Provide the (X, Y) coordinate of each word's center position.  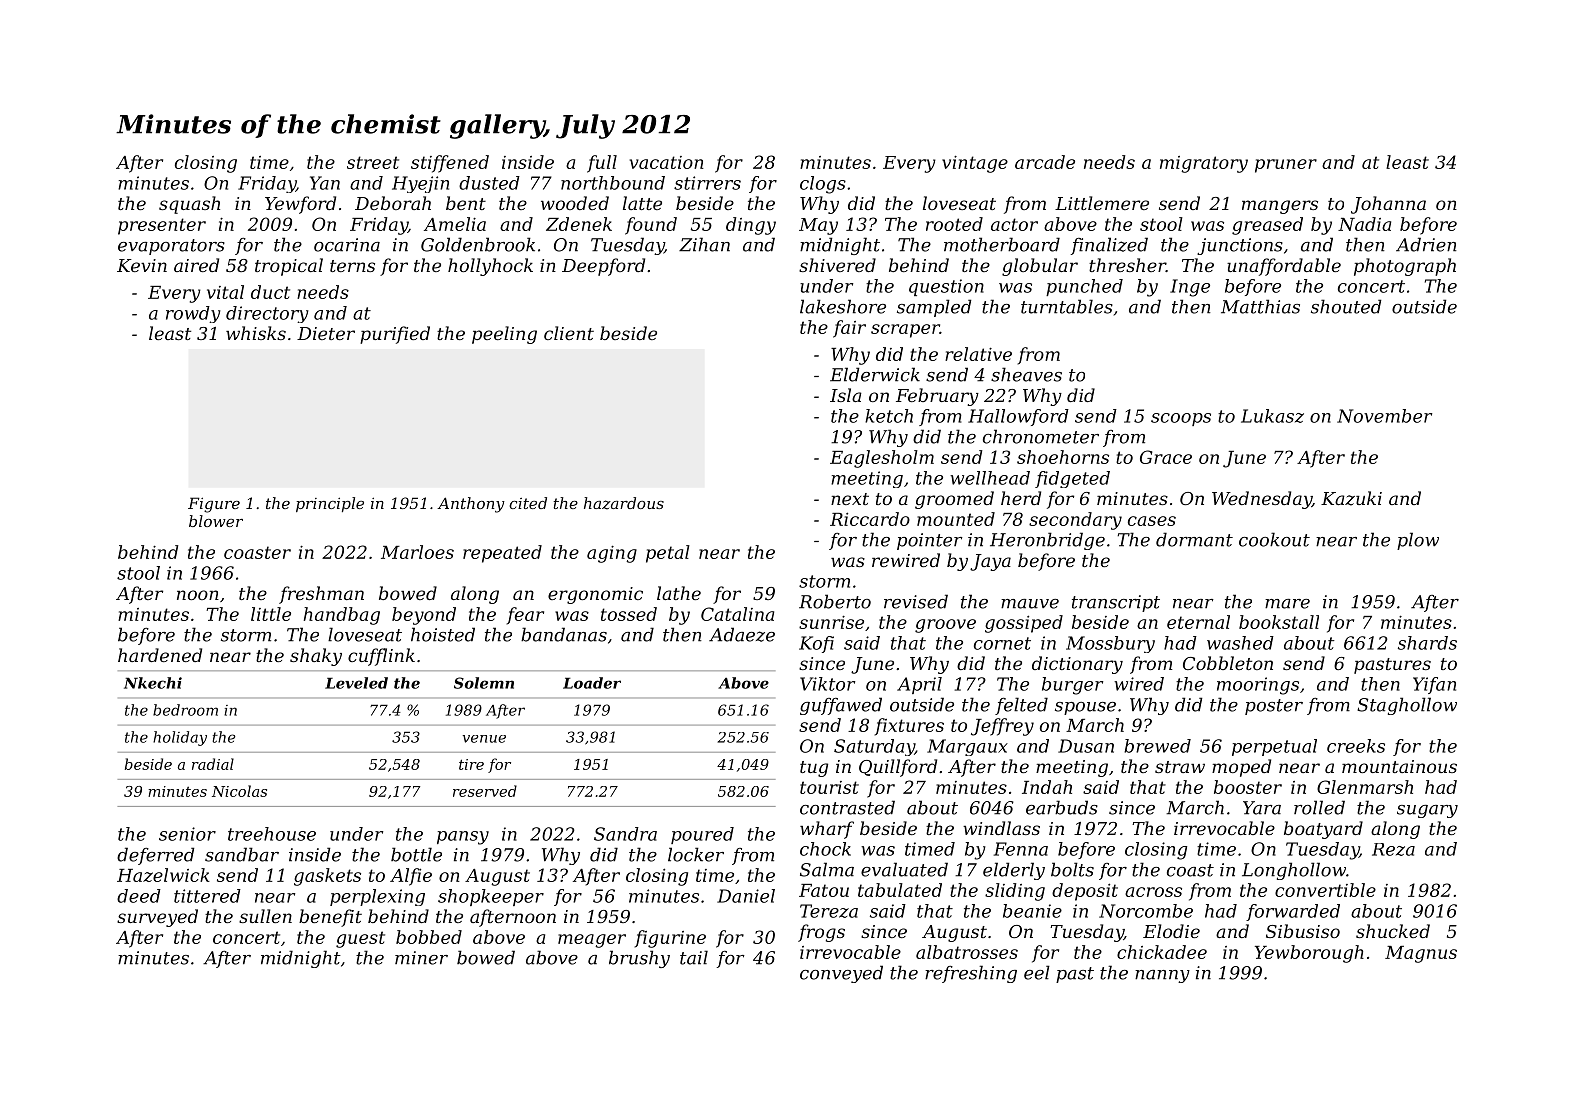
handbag (342, 616)
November (1384, 416)
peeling (504, 335)
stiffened (450, 164)
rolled (1319, 807)
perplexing (377, 897)
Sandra (625, 834)
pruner (1286, 166)
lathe (679, 593)
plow (1418, 541)
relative (978, 354)
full (602, 164)
